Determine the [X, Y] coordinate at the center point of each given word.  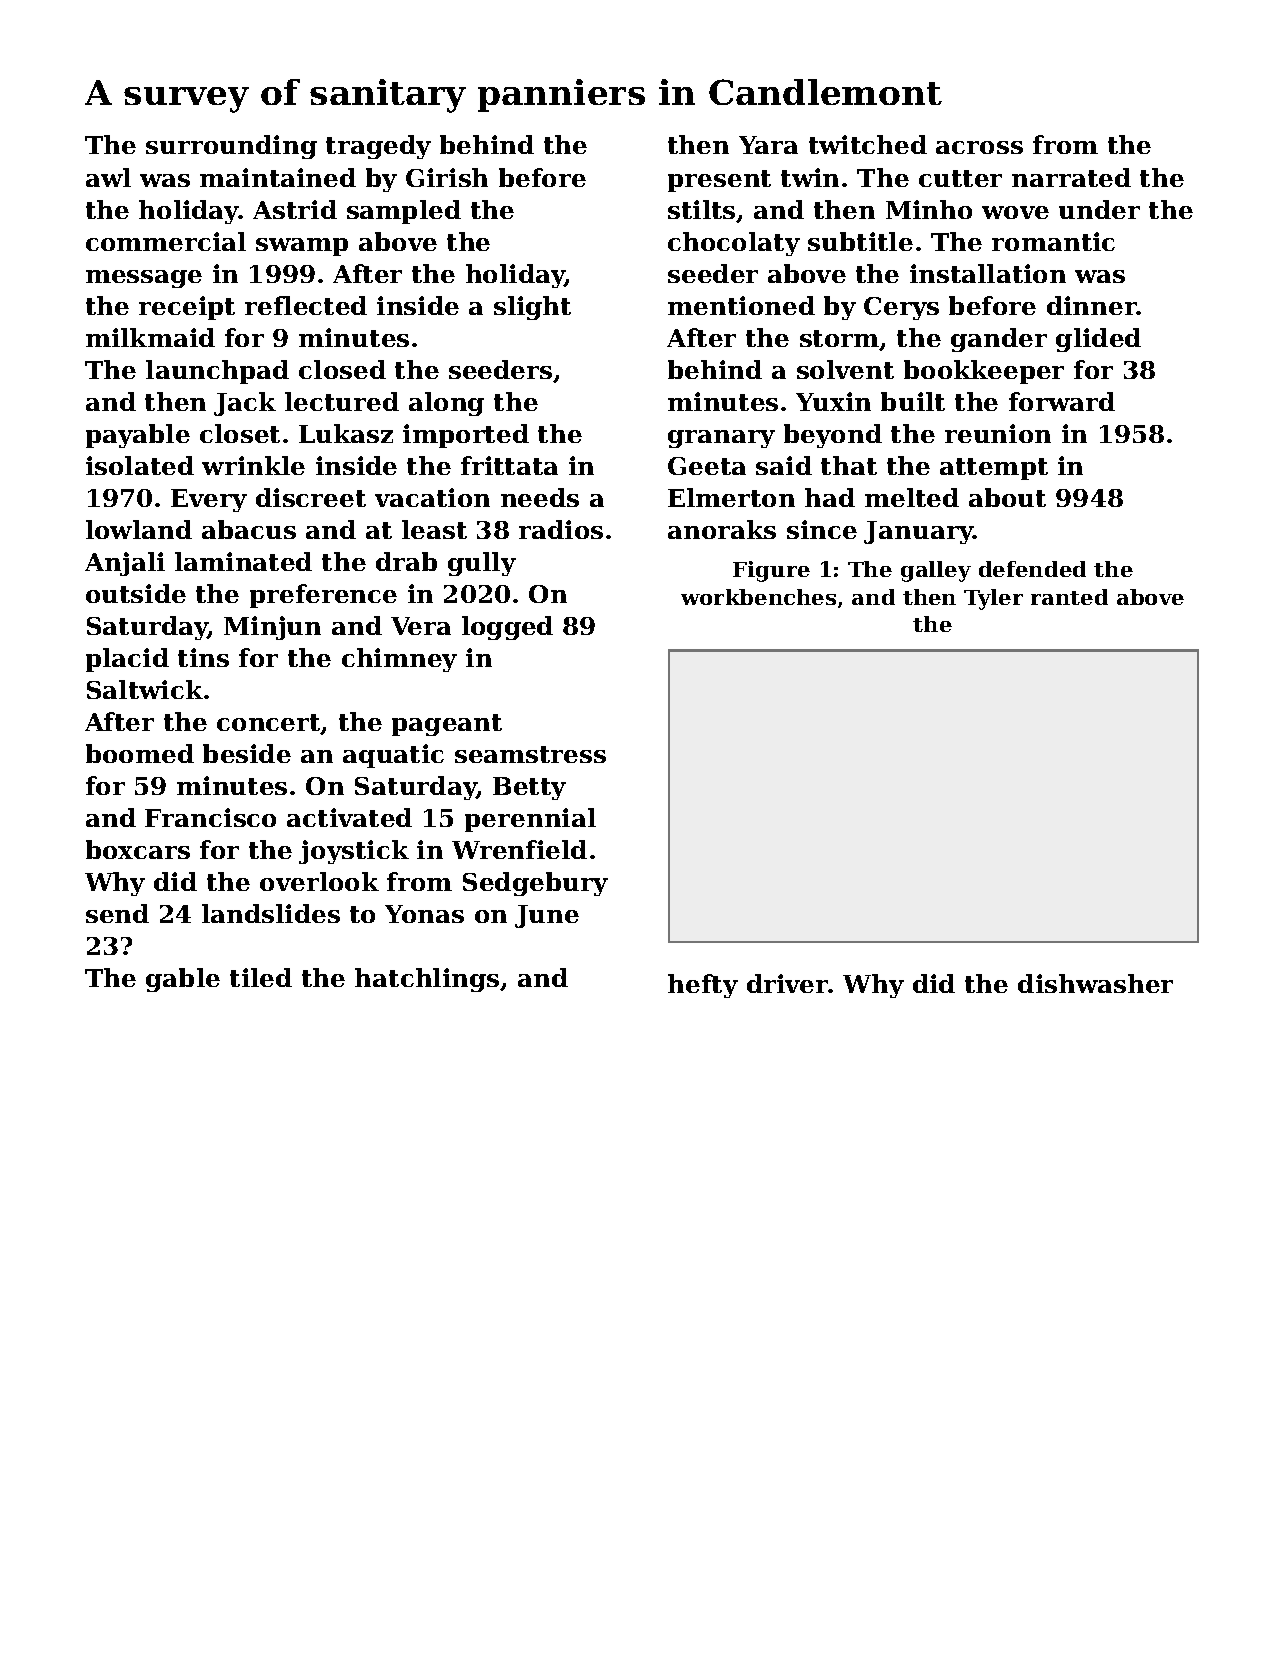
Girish [447, 177]
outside [136, 593]
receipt [187, 308]
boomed [140, 753]
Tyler [993, 599]
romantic [1053, 241]
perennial [530, 820]
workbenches [758, 597]
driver [788, 983]
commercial [166, 241]
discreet [311, 497]
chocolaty [734, 244]
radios [561, 529]
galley [936, 571]
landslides [271, 913]
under [1099, 209]
